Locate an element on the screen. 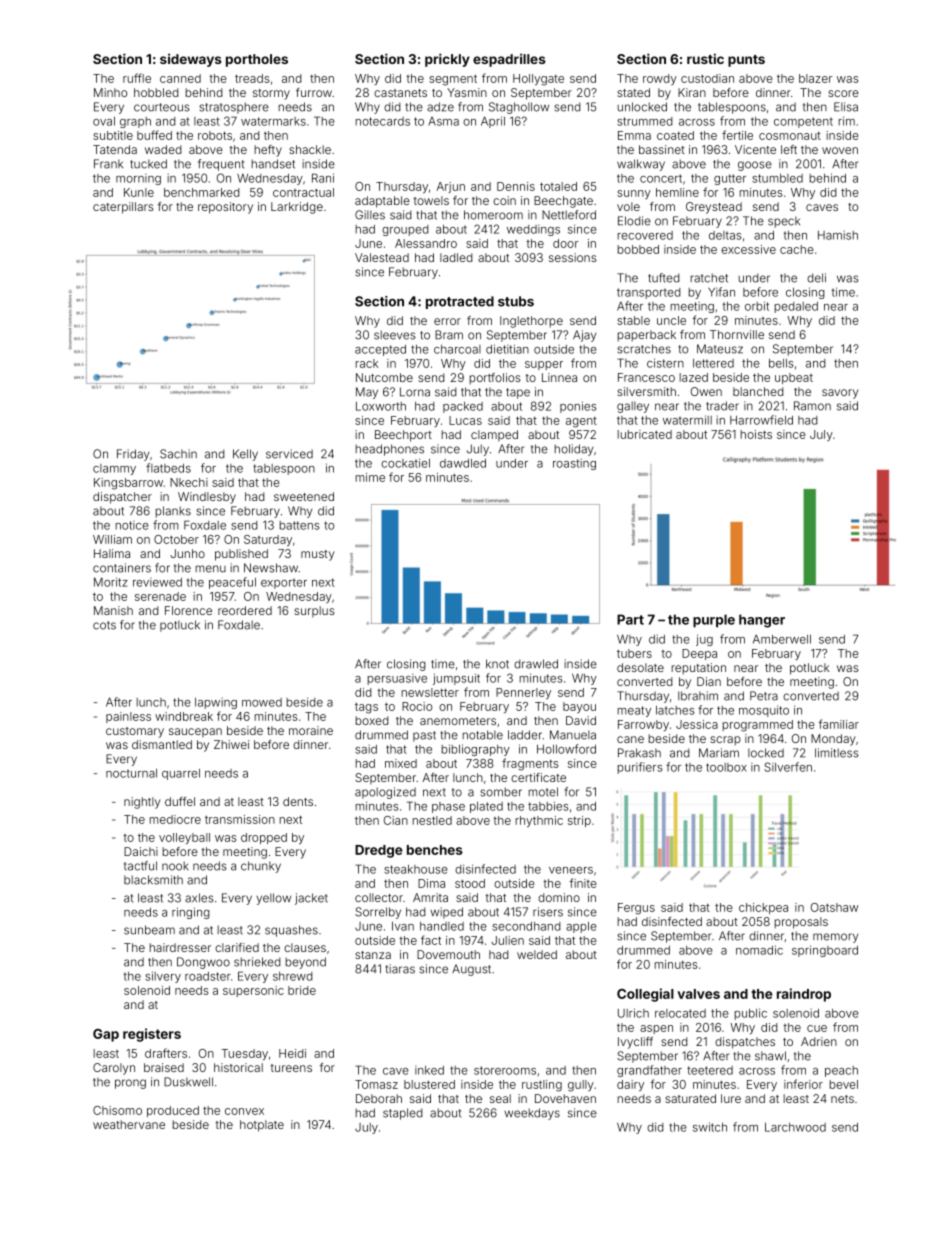 The width and height of the screenshot is (952, 1233). storerooms is located at coordinates (505, 1070).
